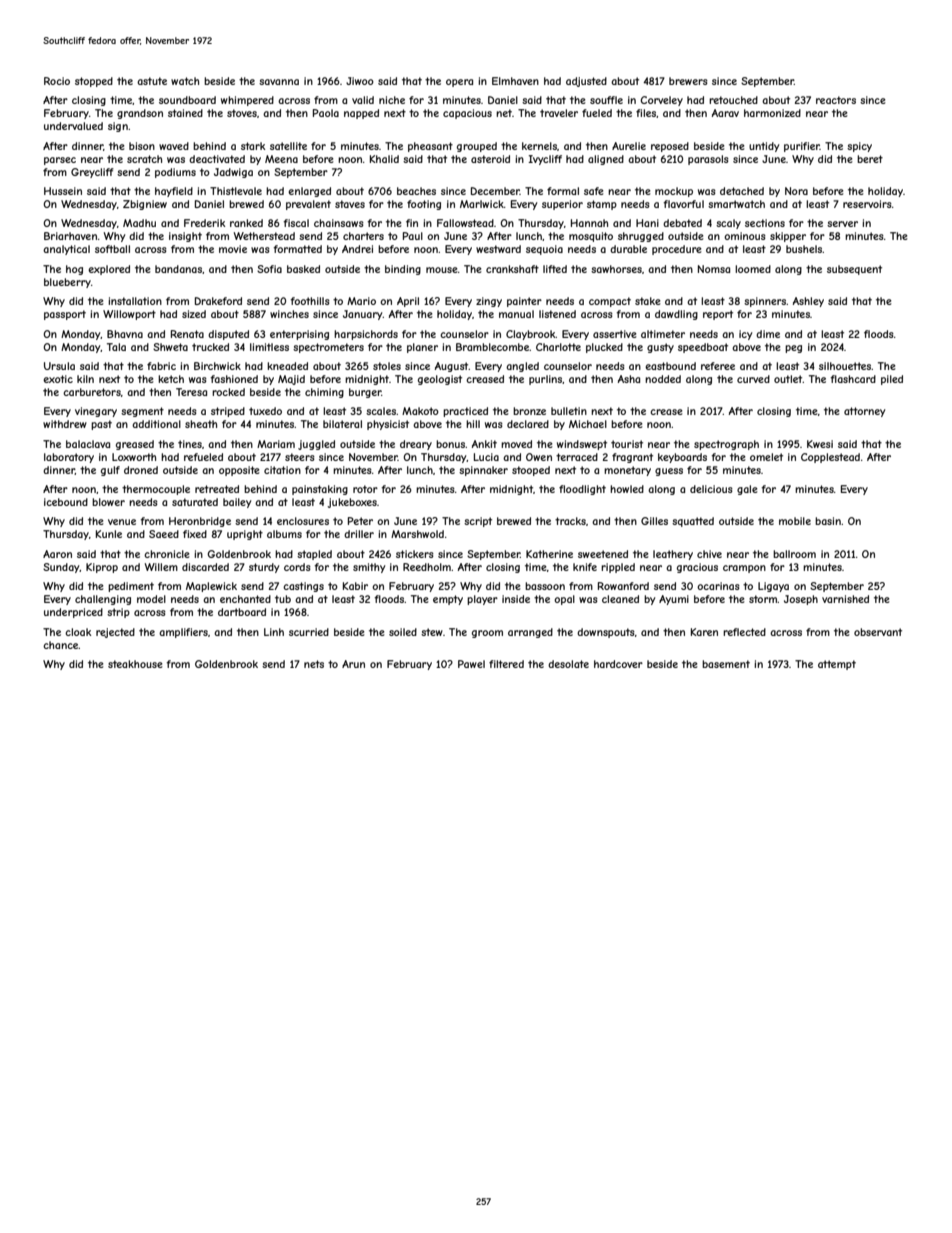 This page has height=1233, width=952. Describe the element at coordinates (314, 664) in the page. I see `nets` at that location.
